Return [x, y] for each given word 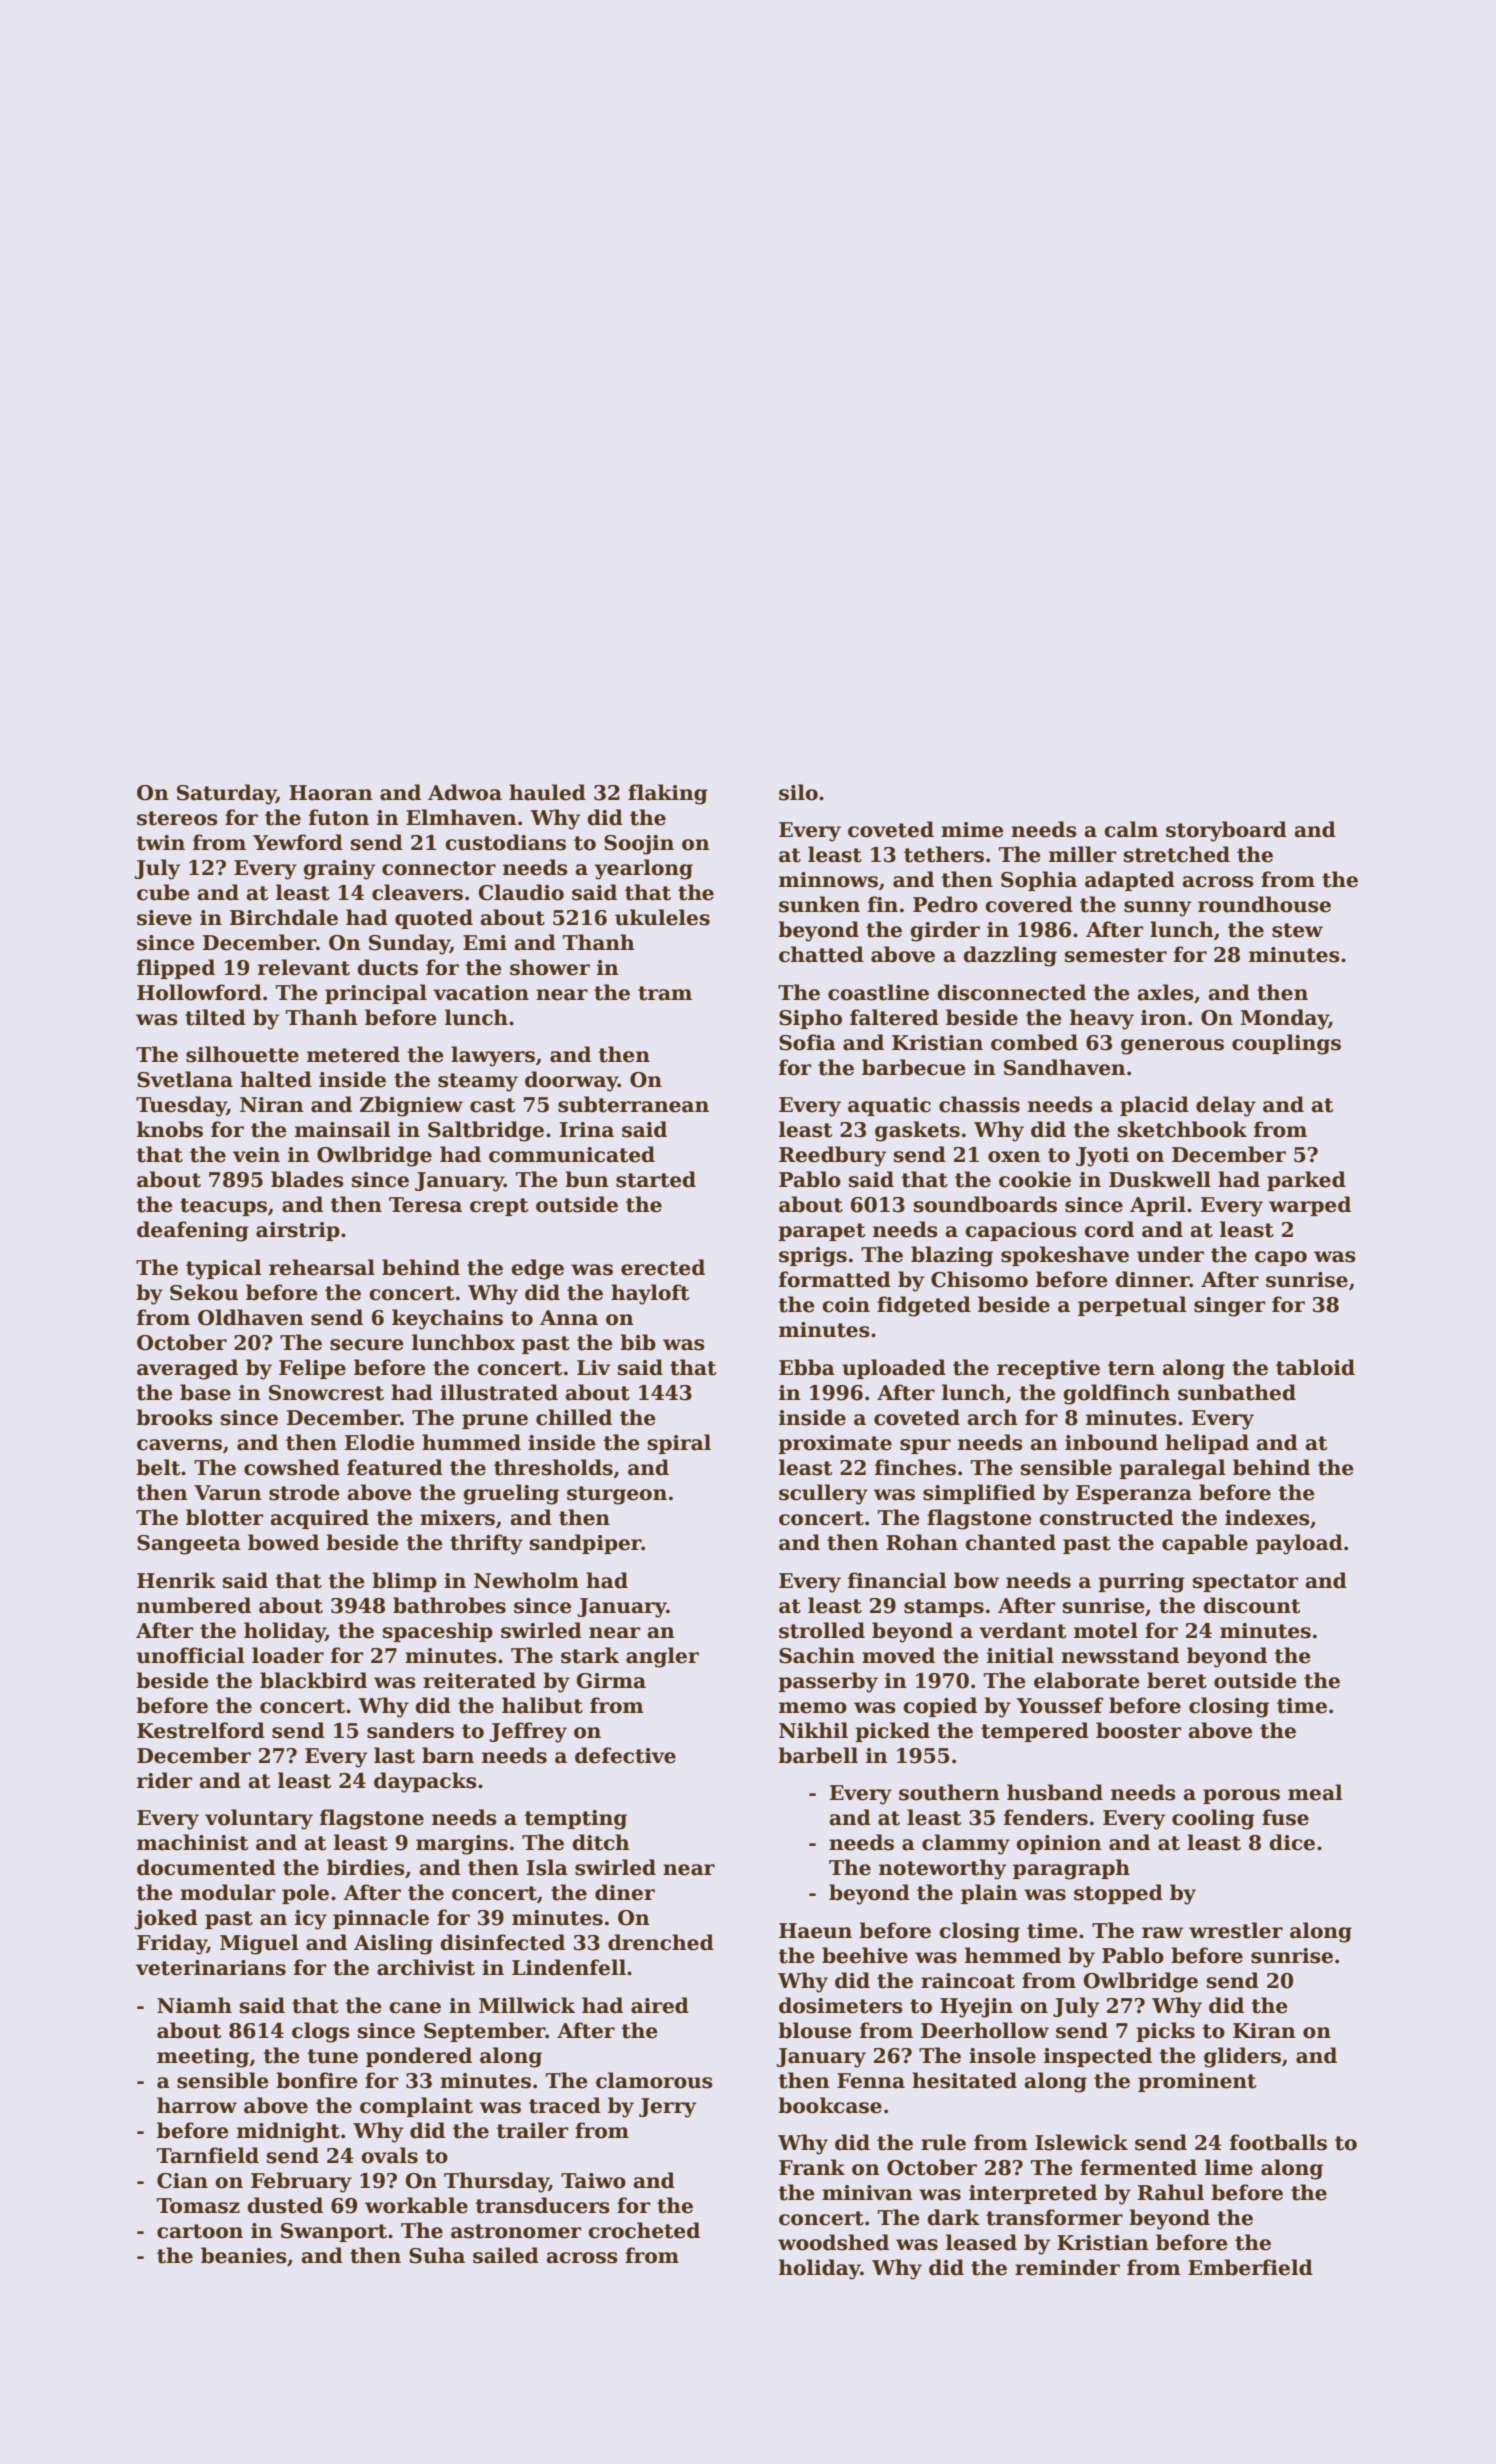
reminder [1067, 2267]
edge [537, 1269]
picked [892, 1732]
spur [925, 1446]
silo [798, 792]
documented [206, 1867]
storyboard [1226, 831]
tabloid [1315, 1367]
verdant [1022, 1630]
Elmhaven [461, 817]
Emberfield [1250, 2267]
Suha [437, 2255]
